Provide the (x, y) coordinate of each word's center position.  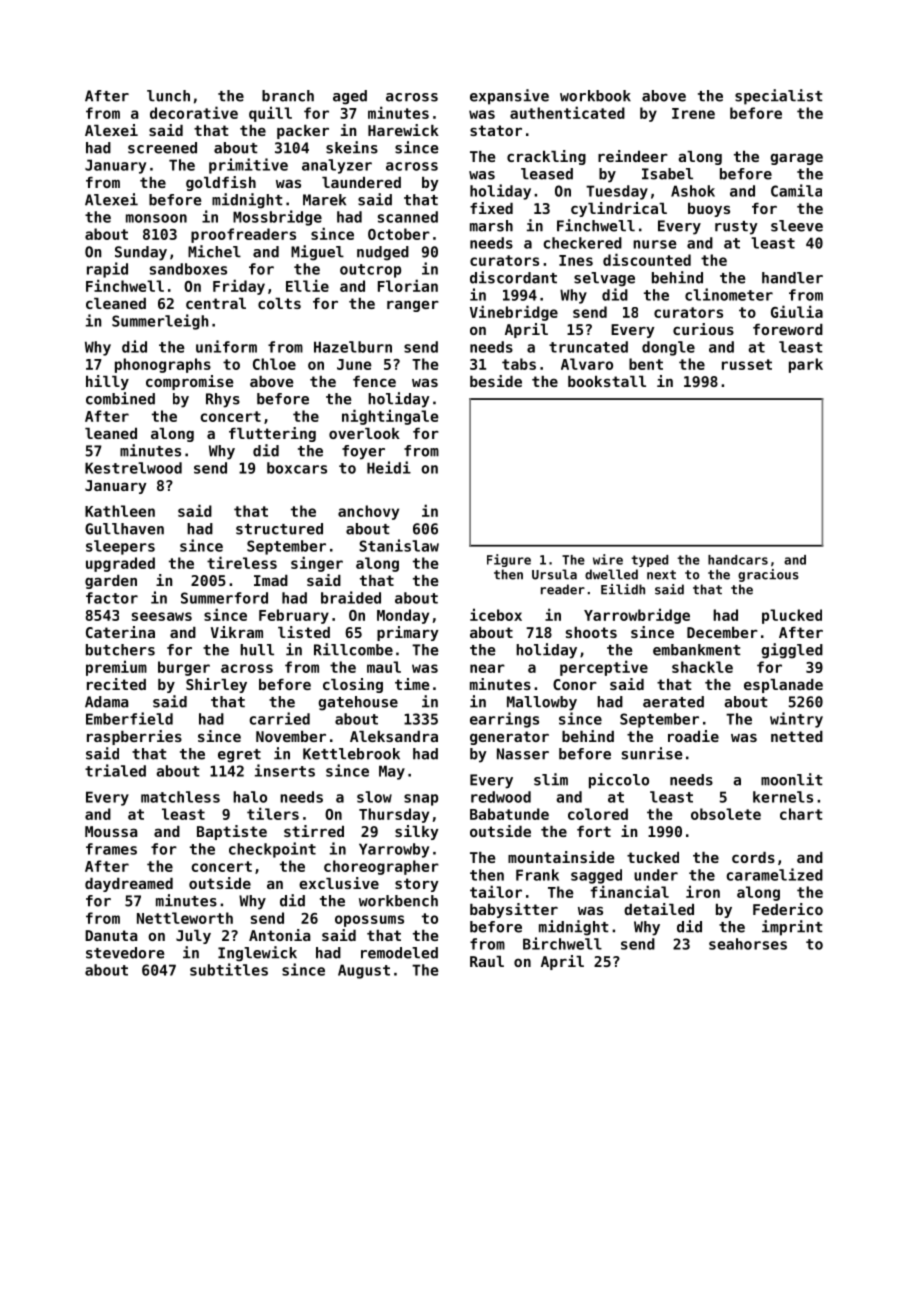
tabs (519, 364)
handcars (738, 560)
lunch (168, 96)
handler (792, 278)
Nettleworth (185, 918)
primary (408, 633)
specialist (779, 97)
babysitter (514, 910)
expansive (509, 97)
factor (112, 598)
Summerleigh (160, 322)
